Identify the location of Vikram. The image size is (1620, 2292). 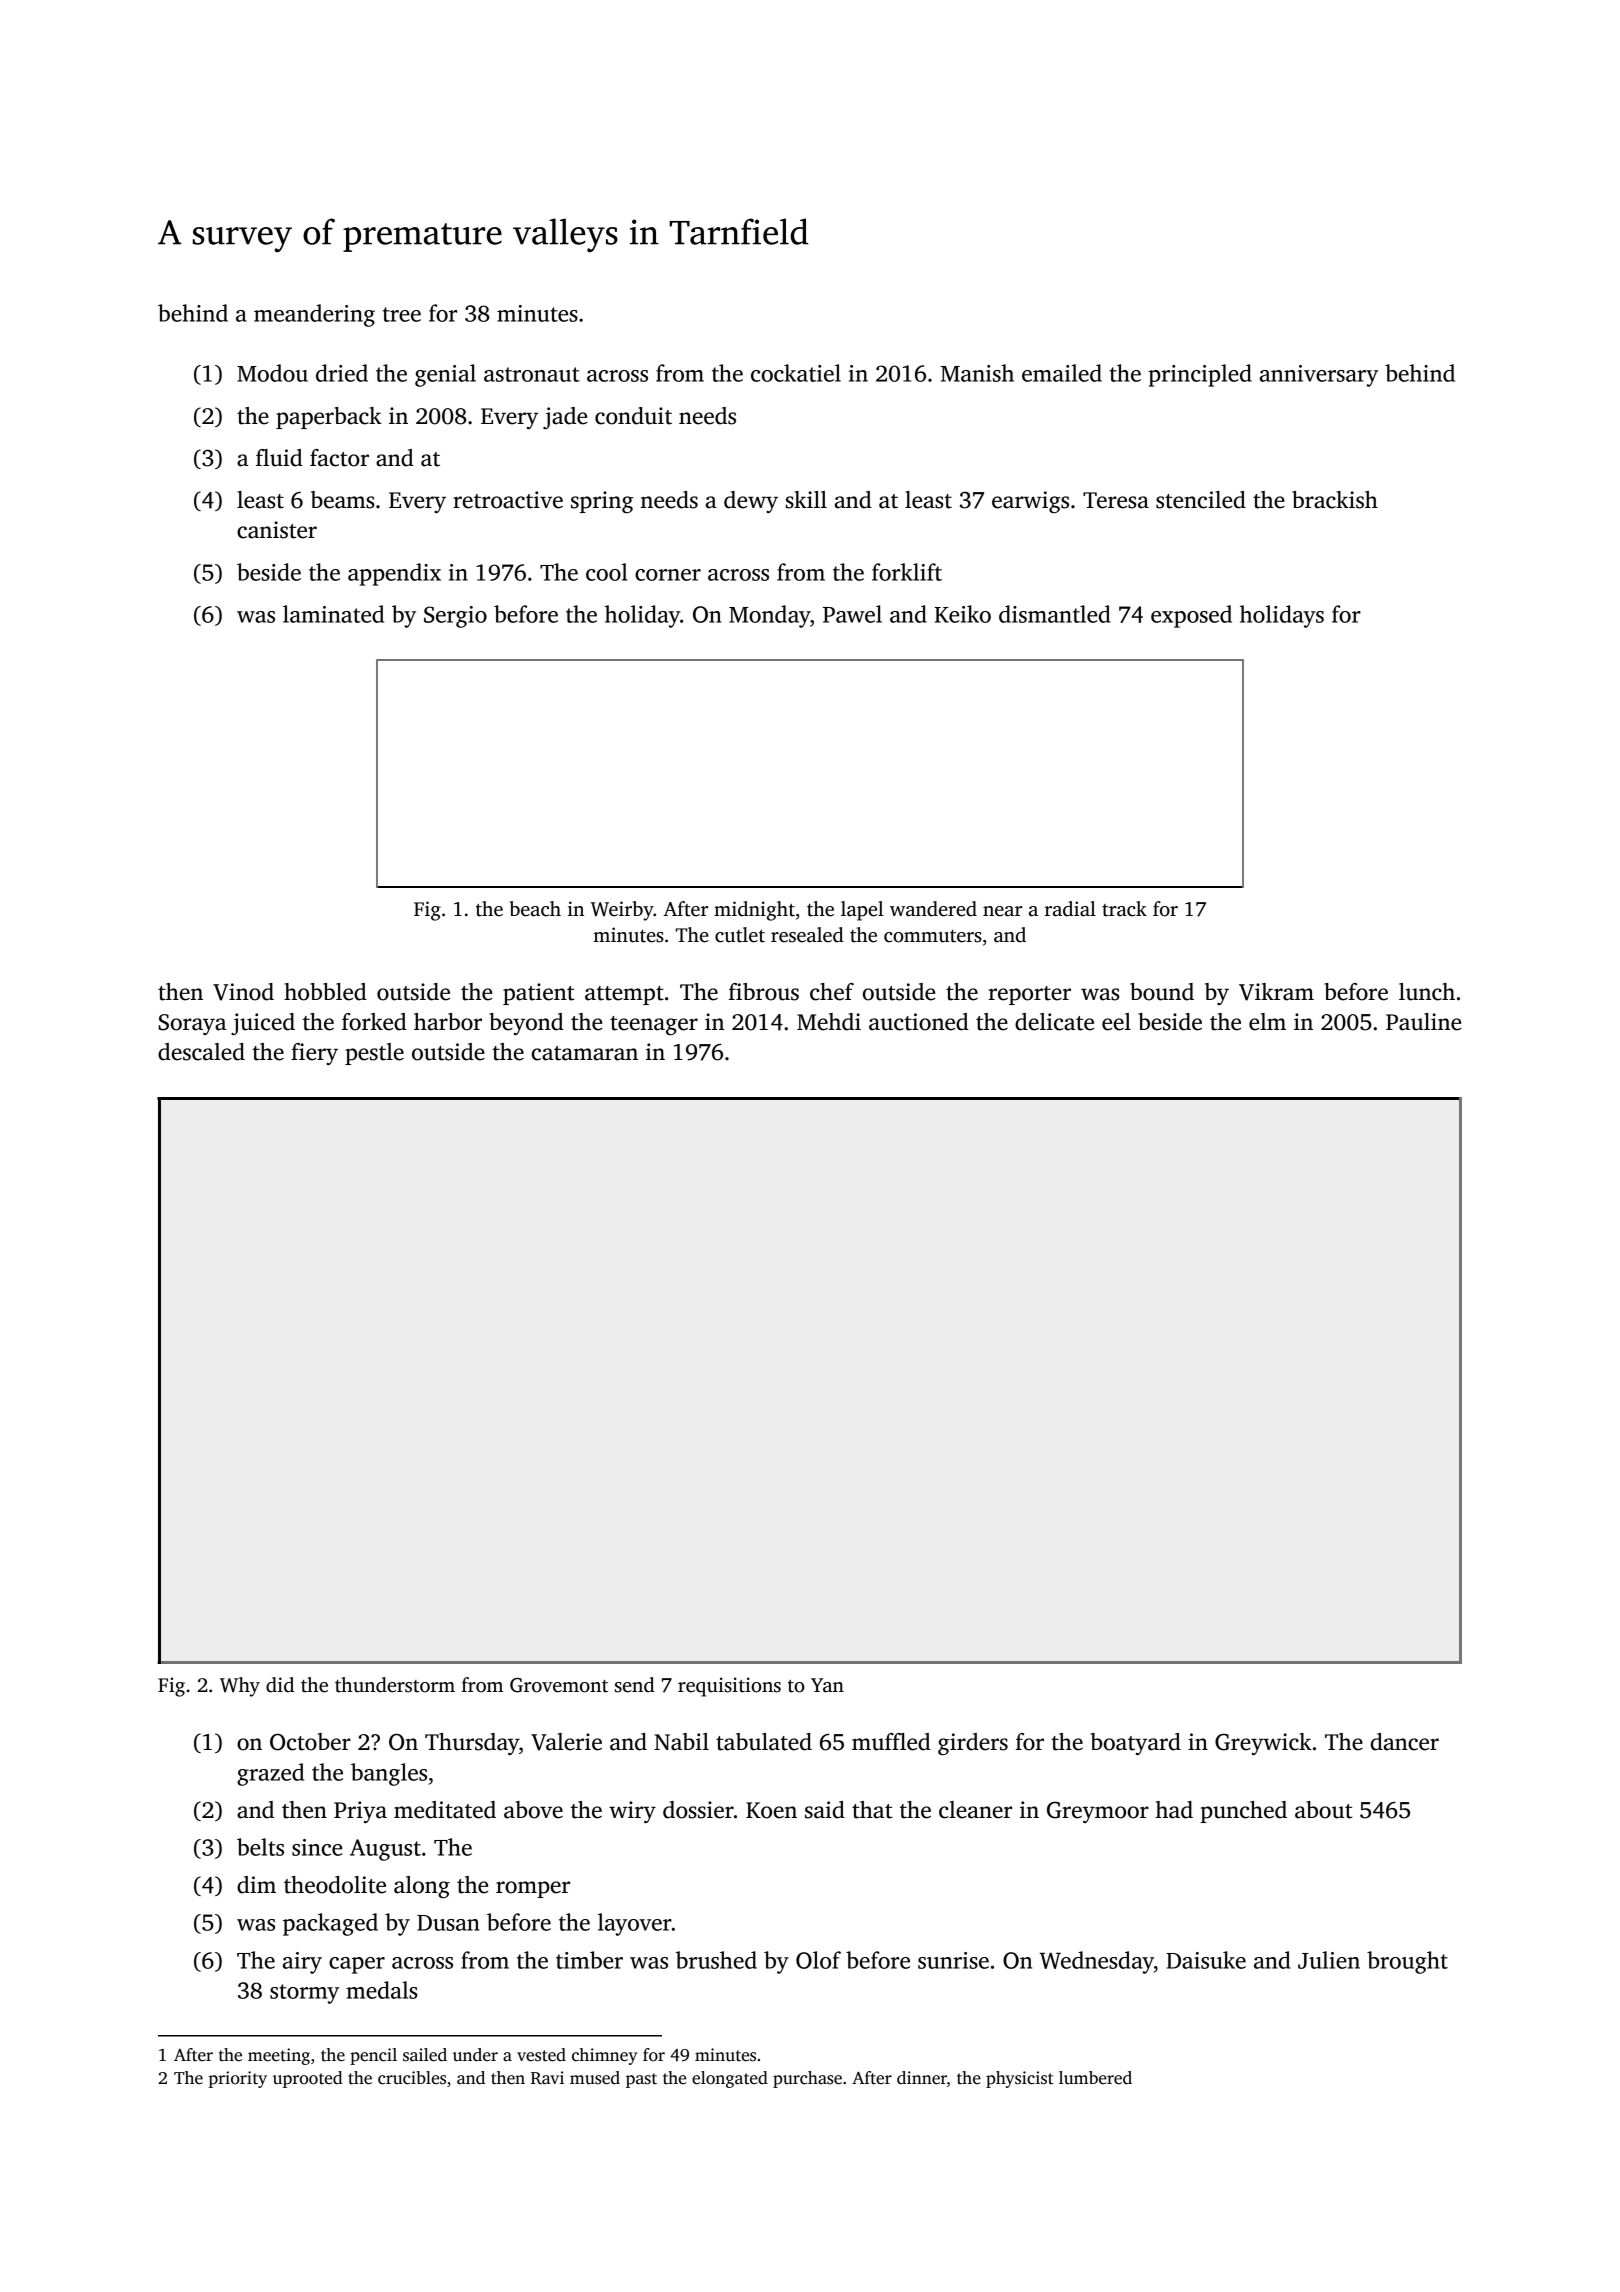
(1276, 992).
